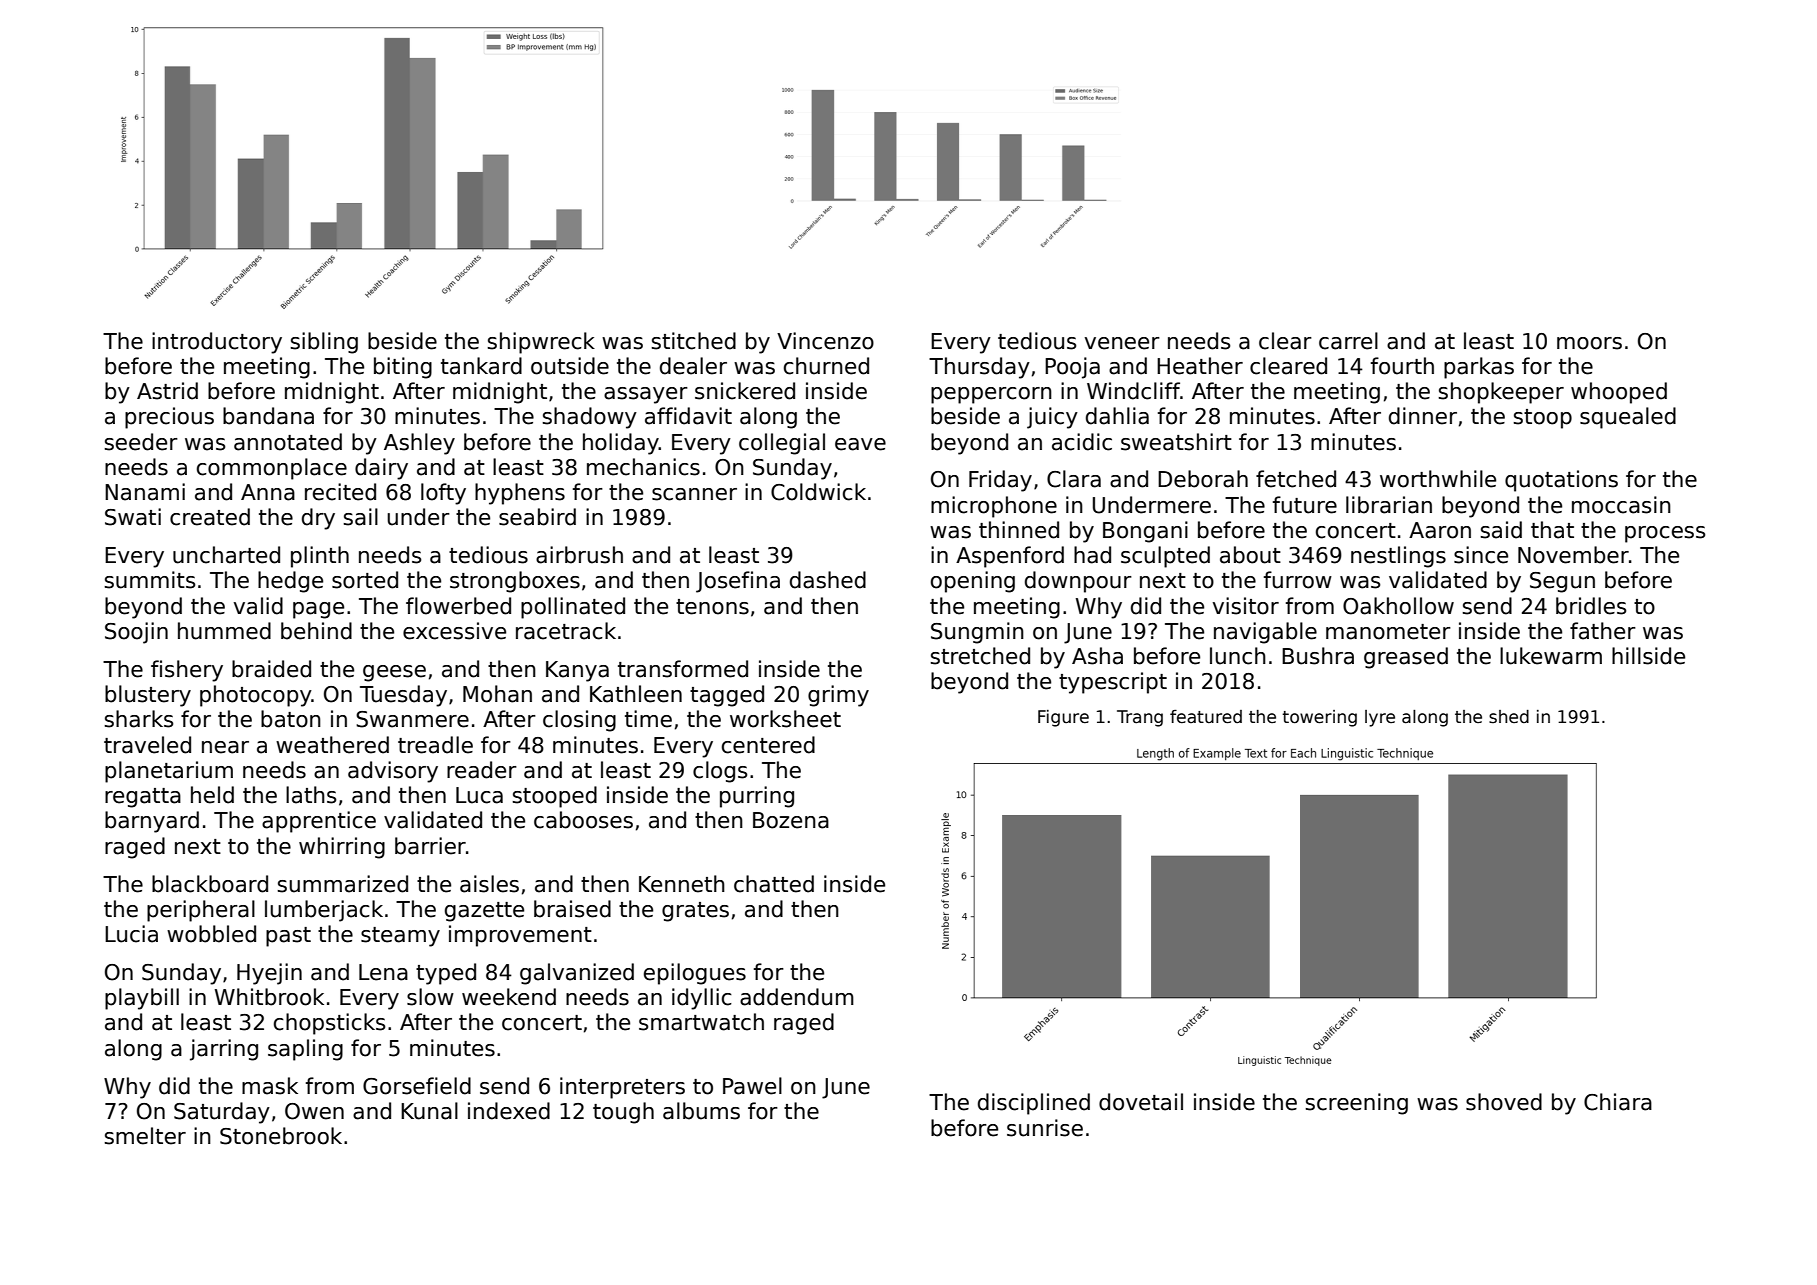  I want to click on gazette, so click(484, 912).
